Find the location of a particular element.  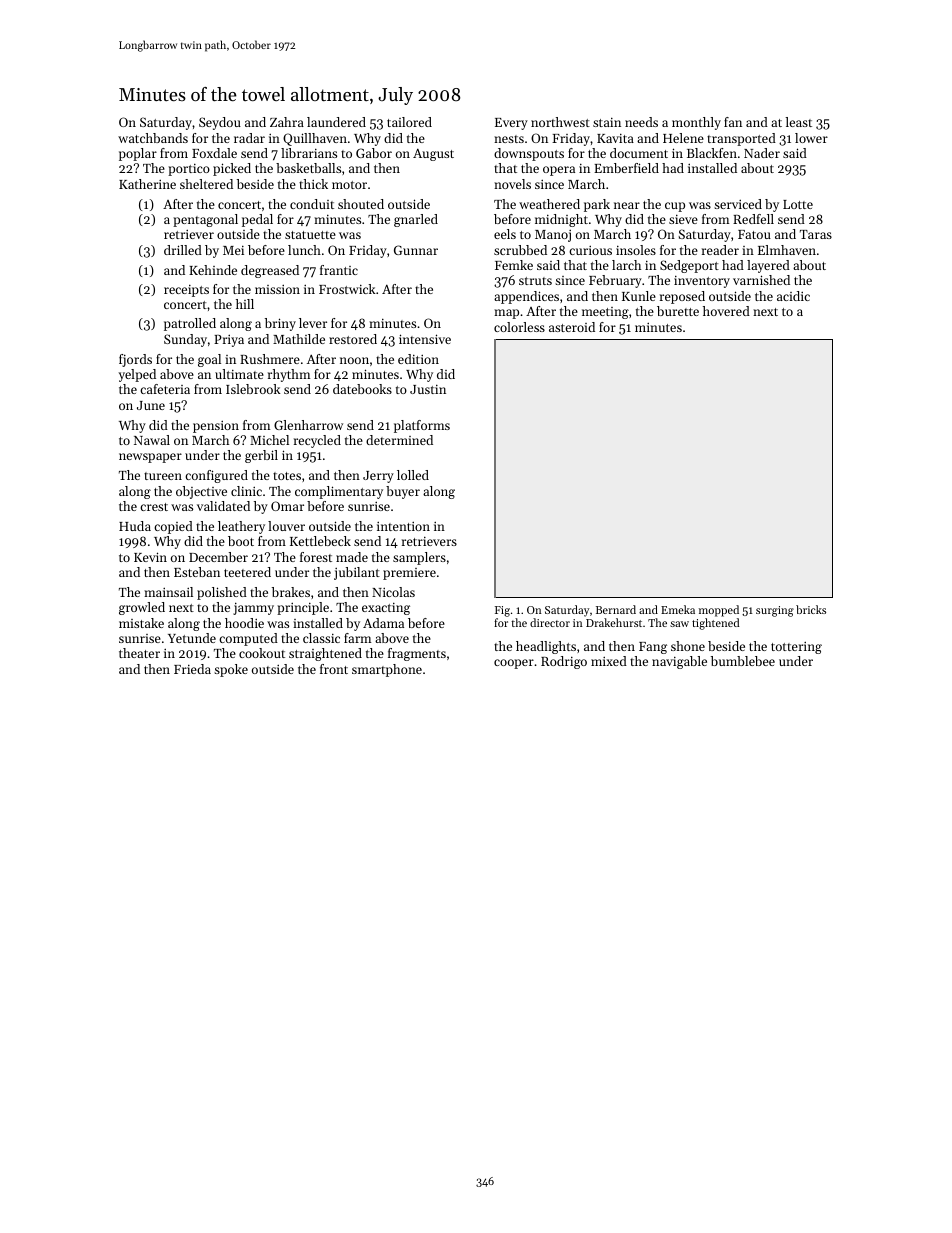

Priya is located at coordinates (229, 341).
